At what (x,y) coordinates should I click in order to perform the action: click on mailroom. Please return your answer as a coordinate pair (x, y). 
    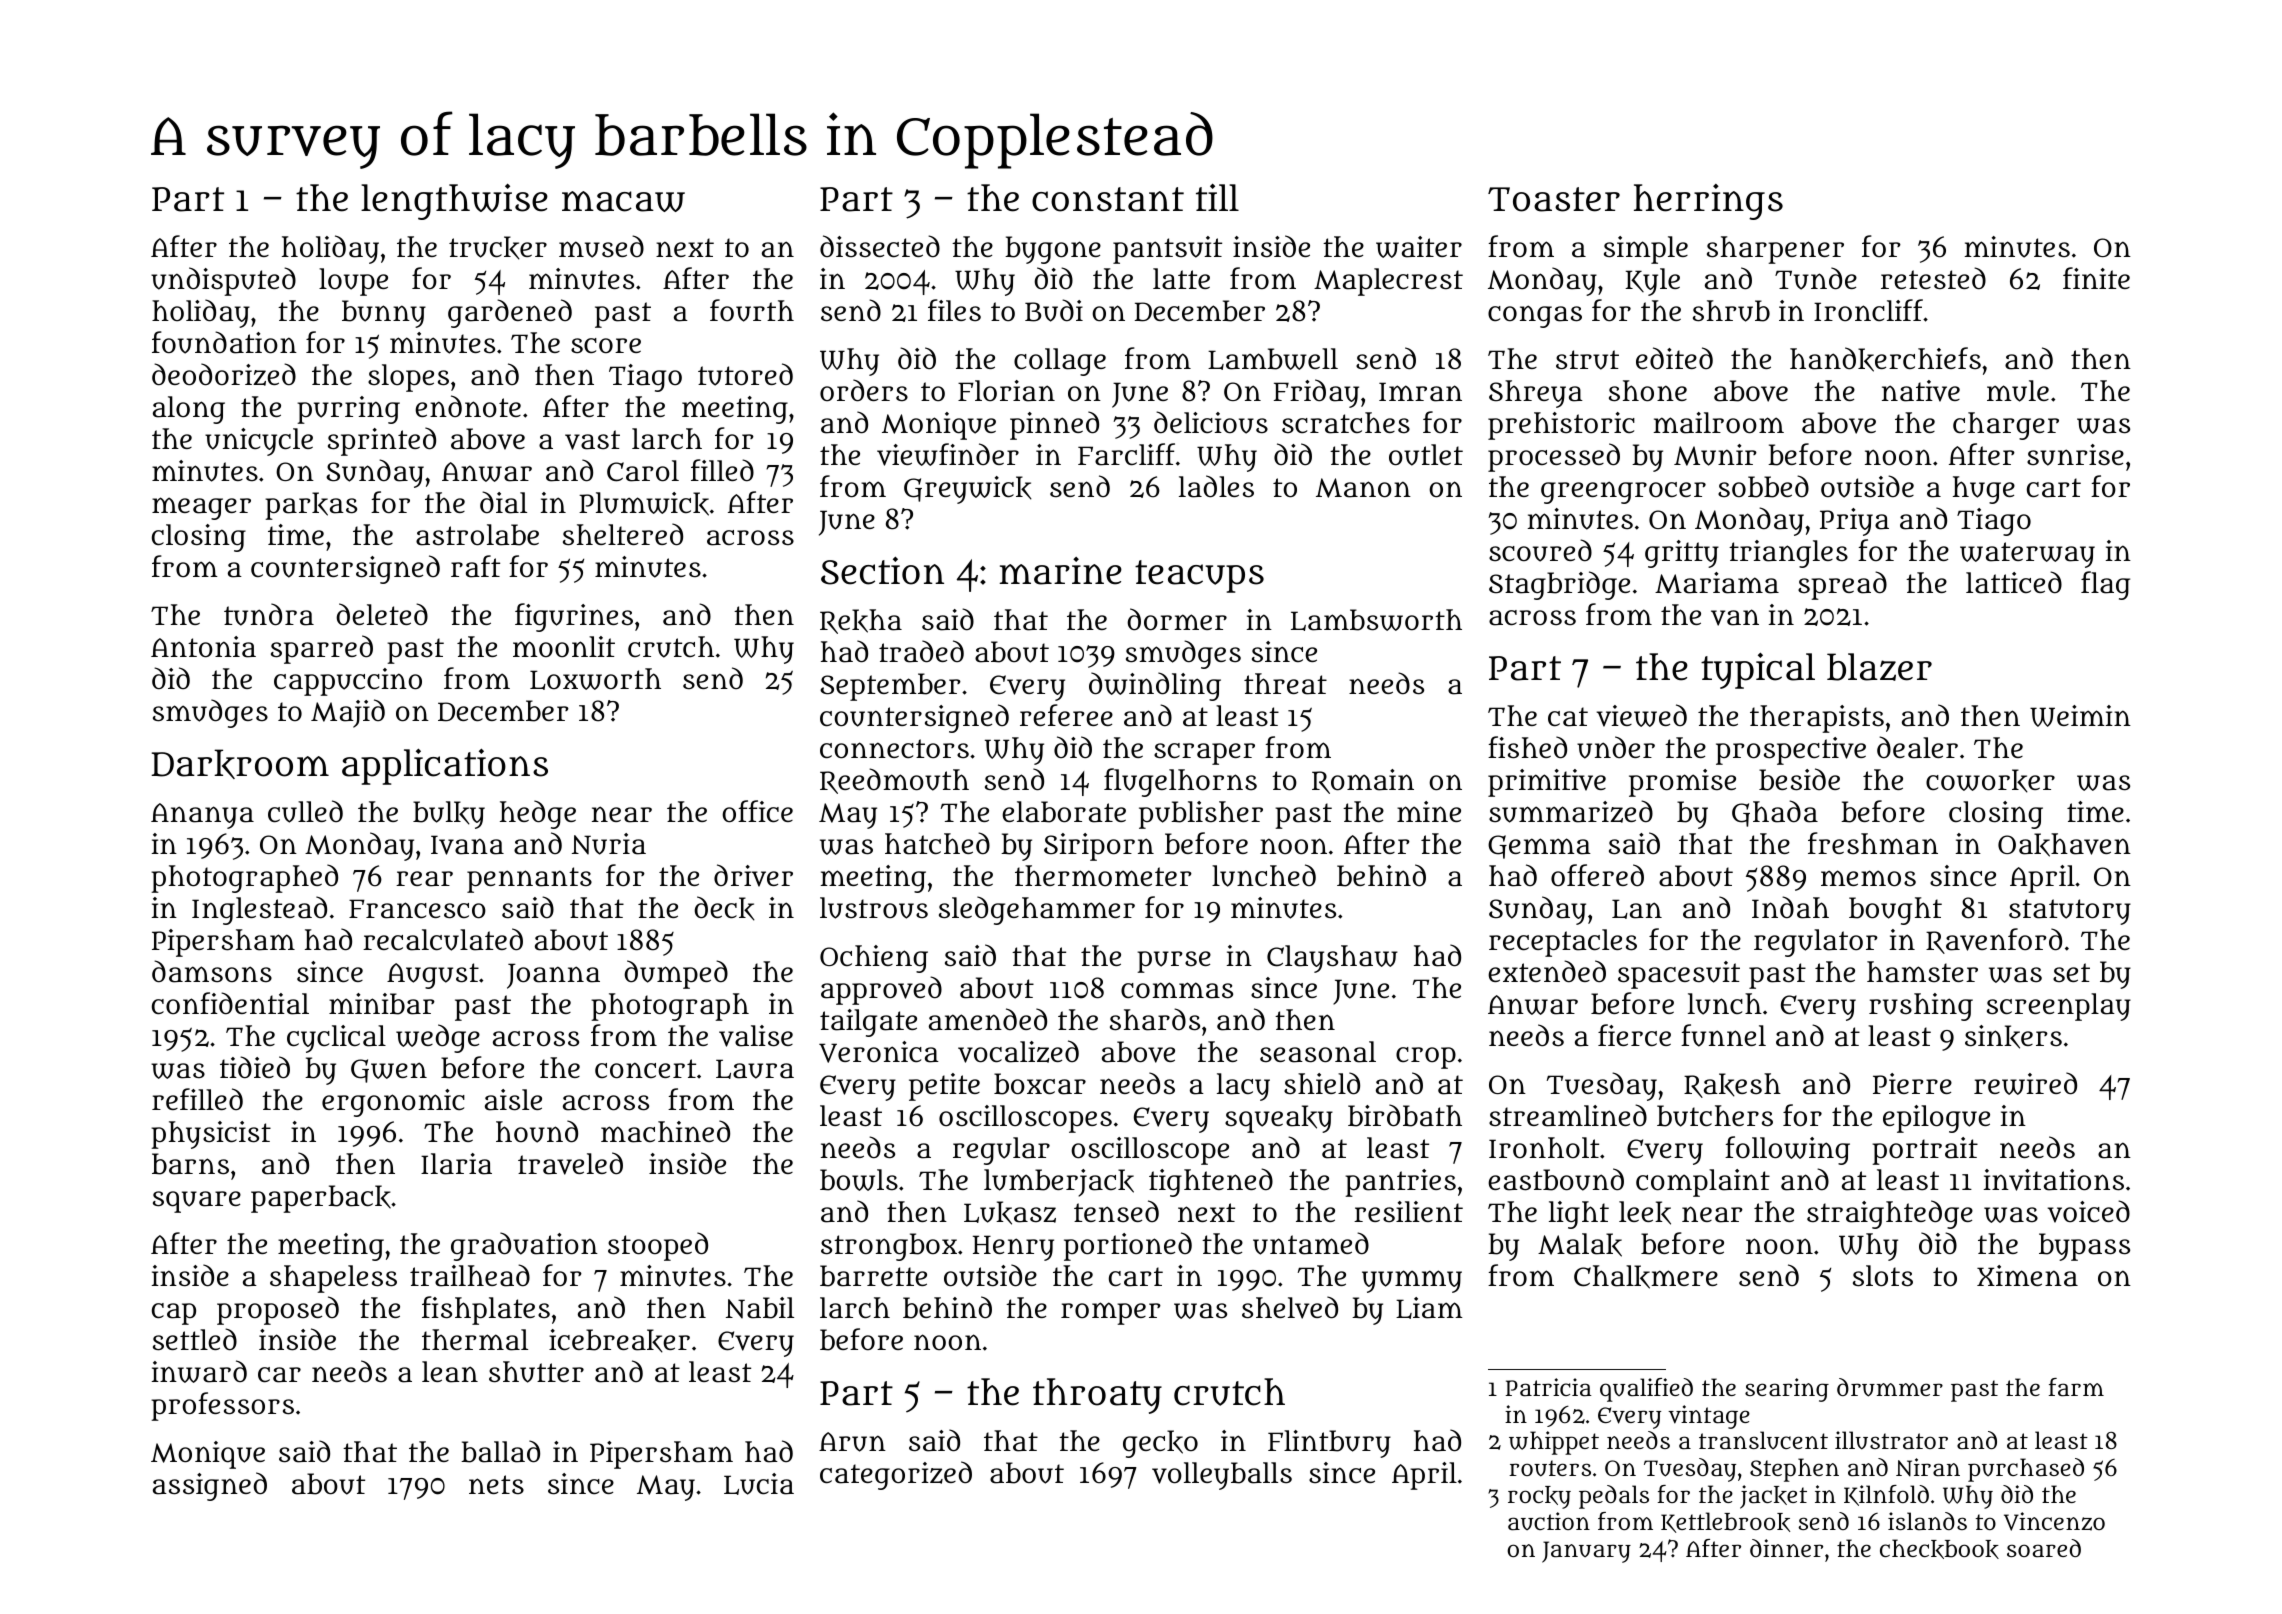
    Looking at the image, I should click on (1719, 423).
